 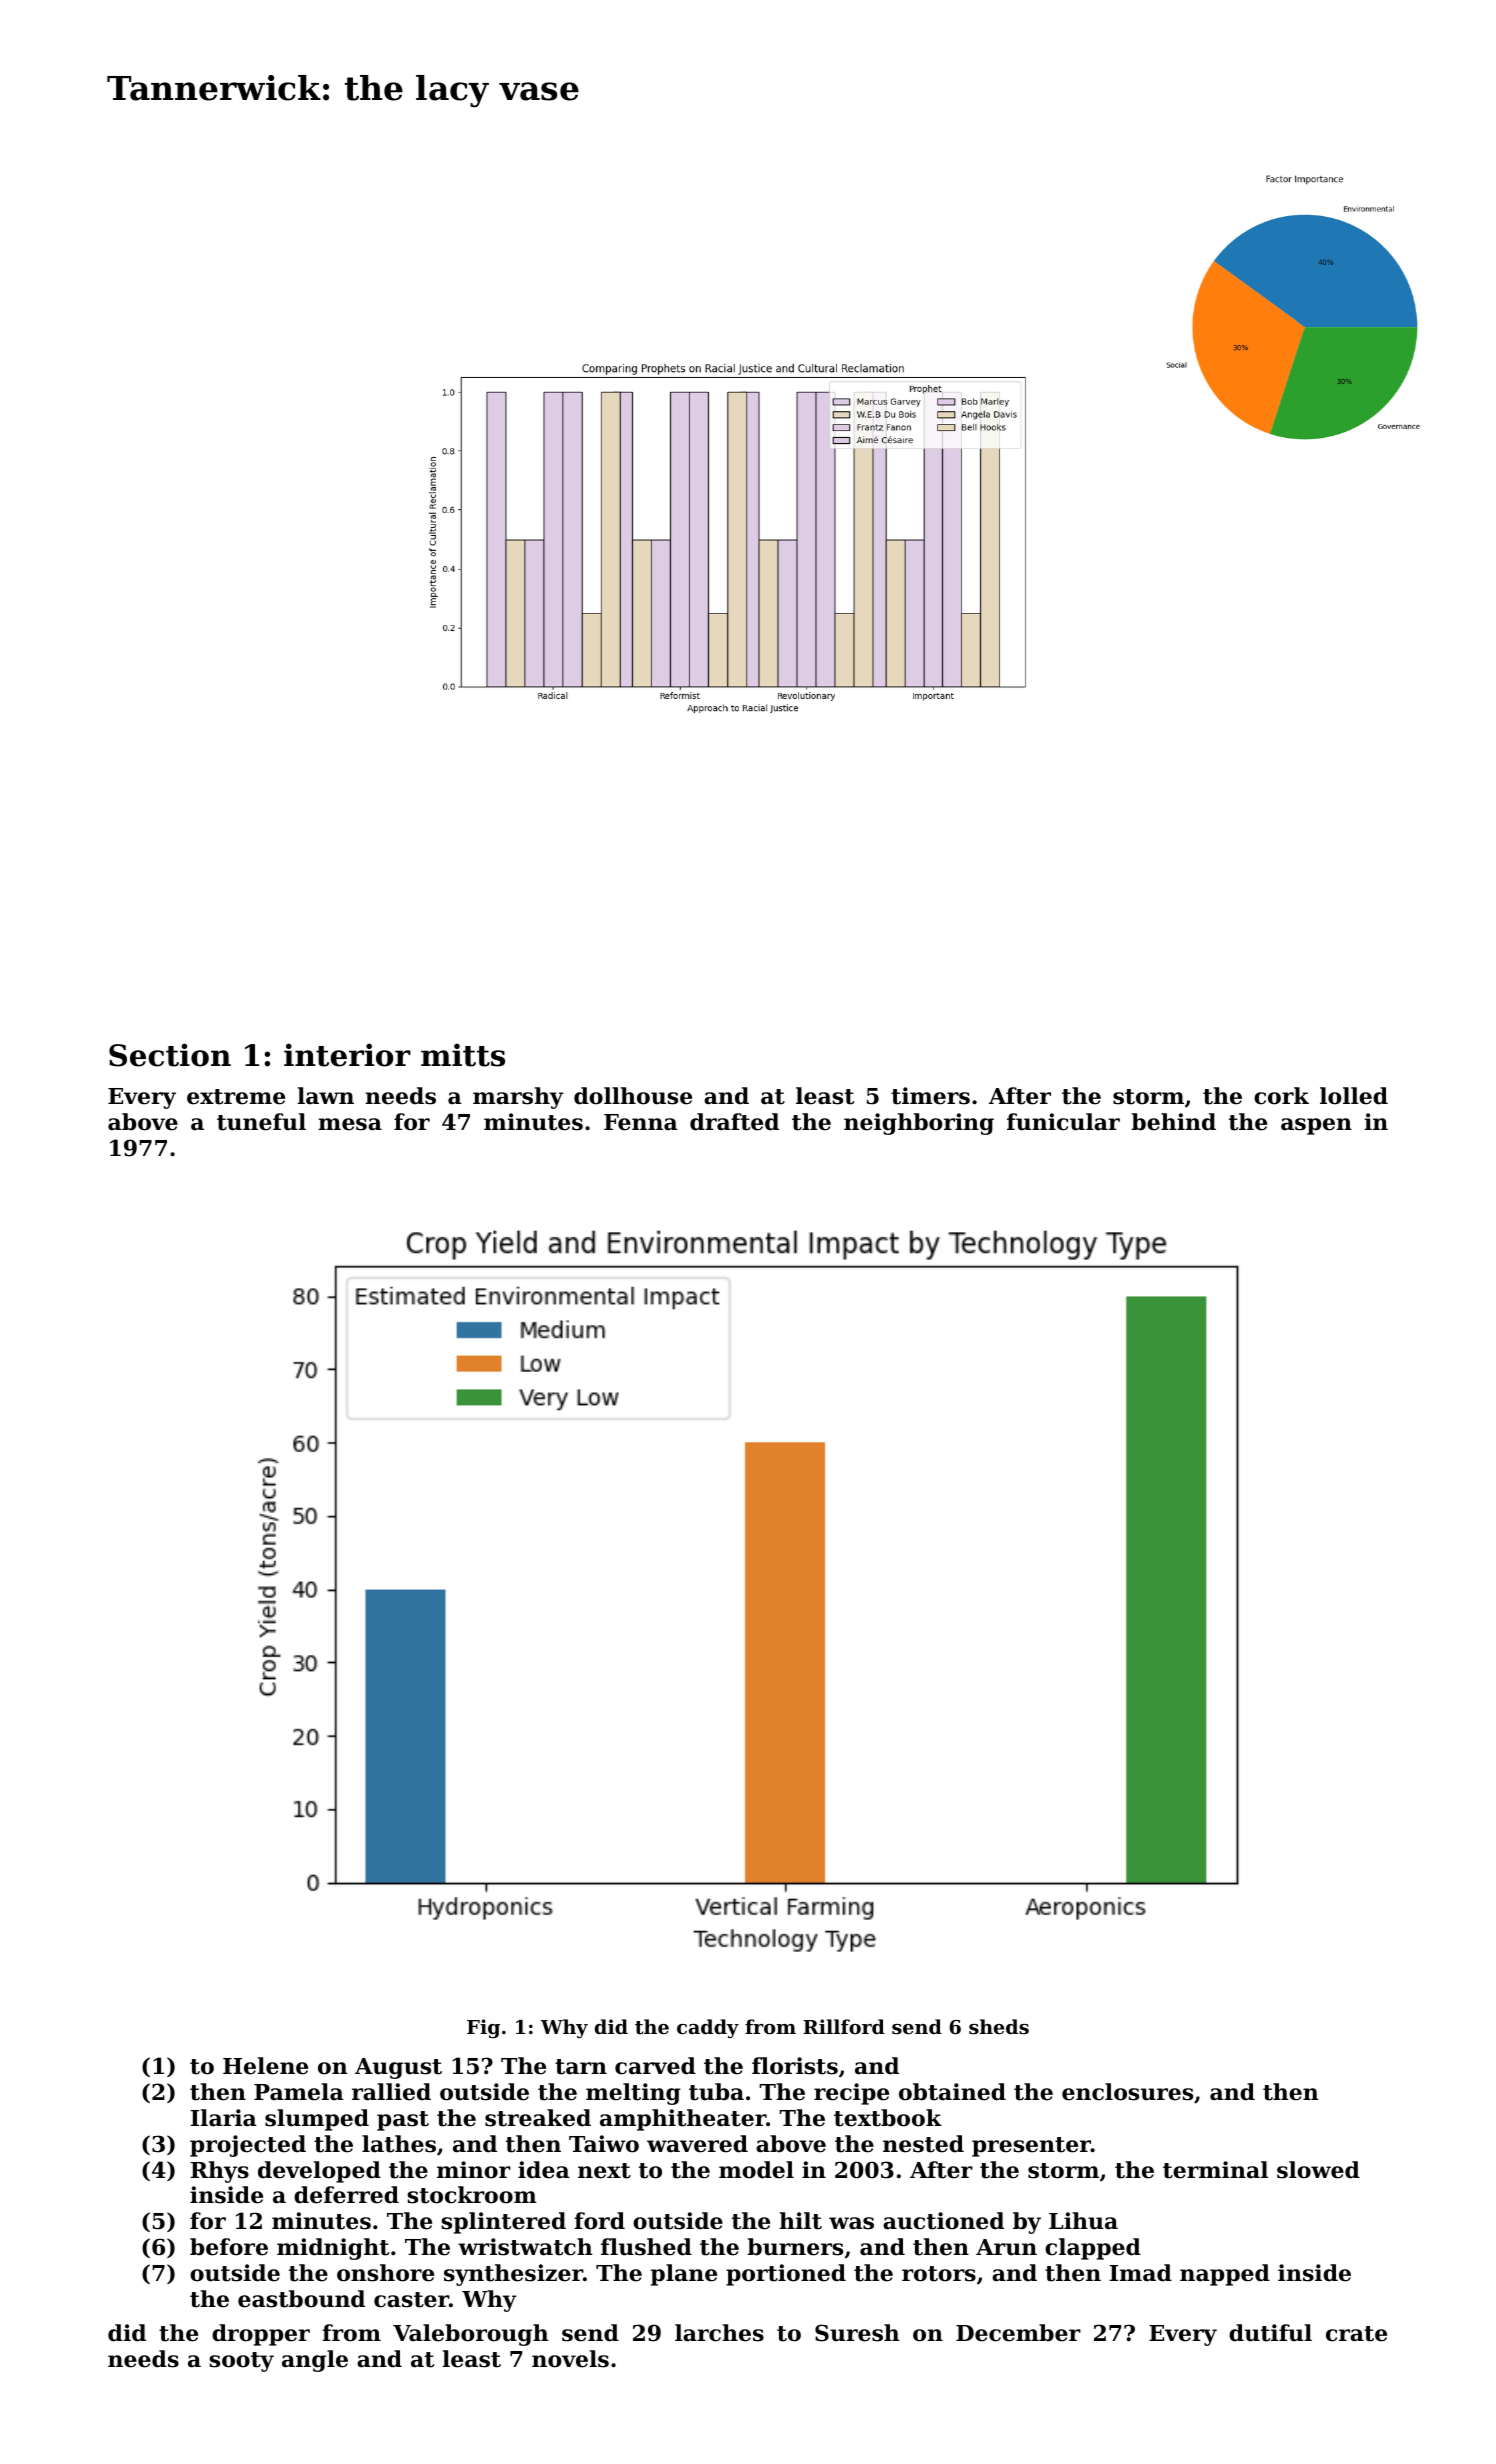 What do you see at coordinates (350, 1124) in the image?
I see `mesa` at bounding box center [350, 1124].
